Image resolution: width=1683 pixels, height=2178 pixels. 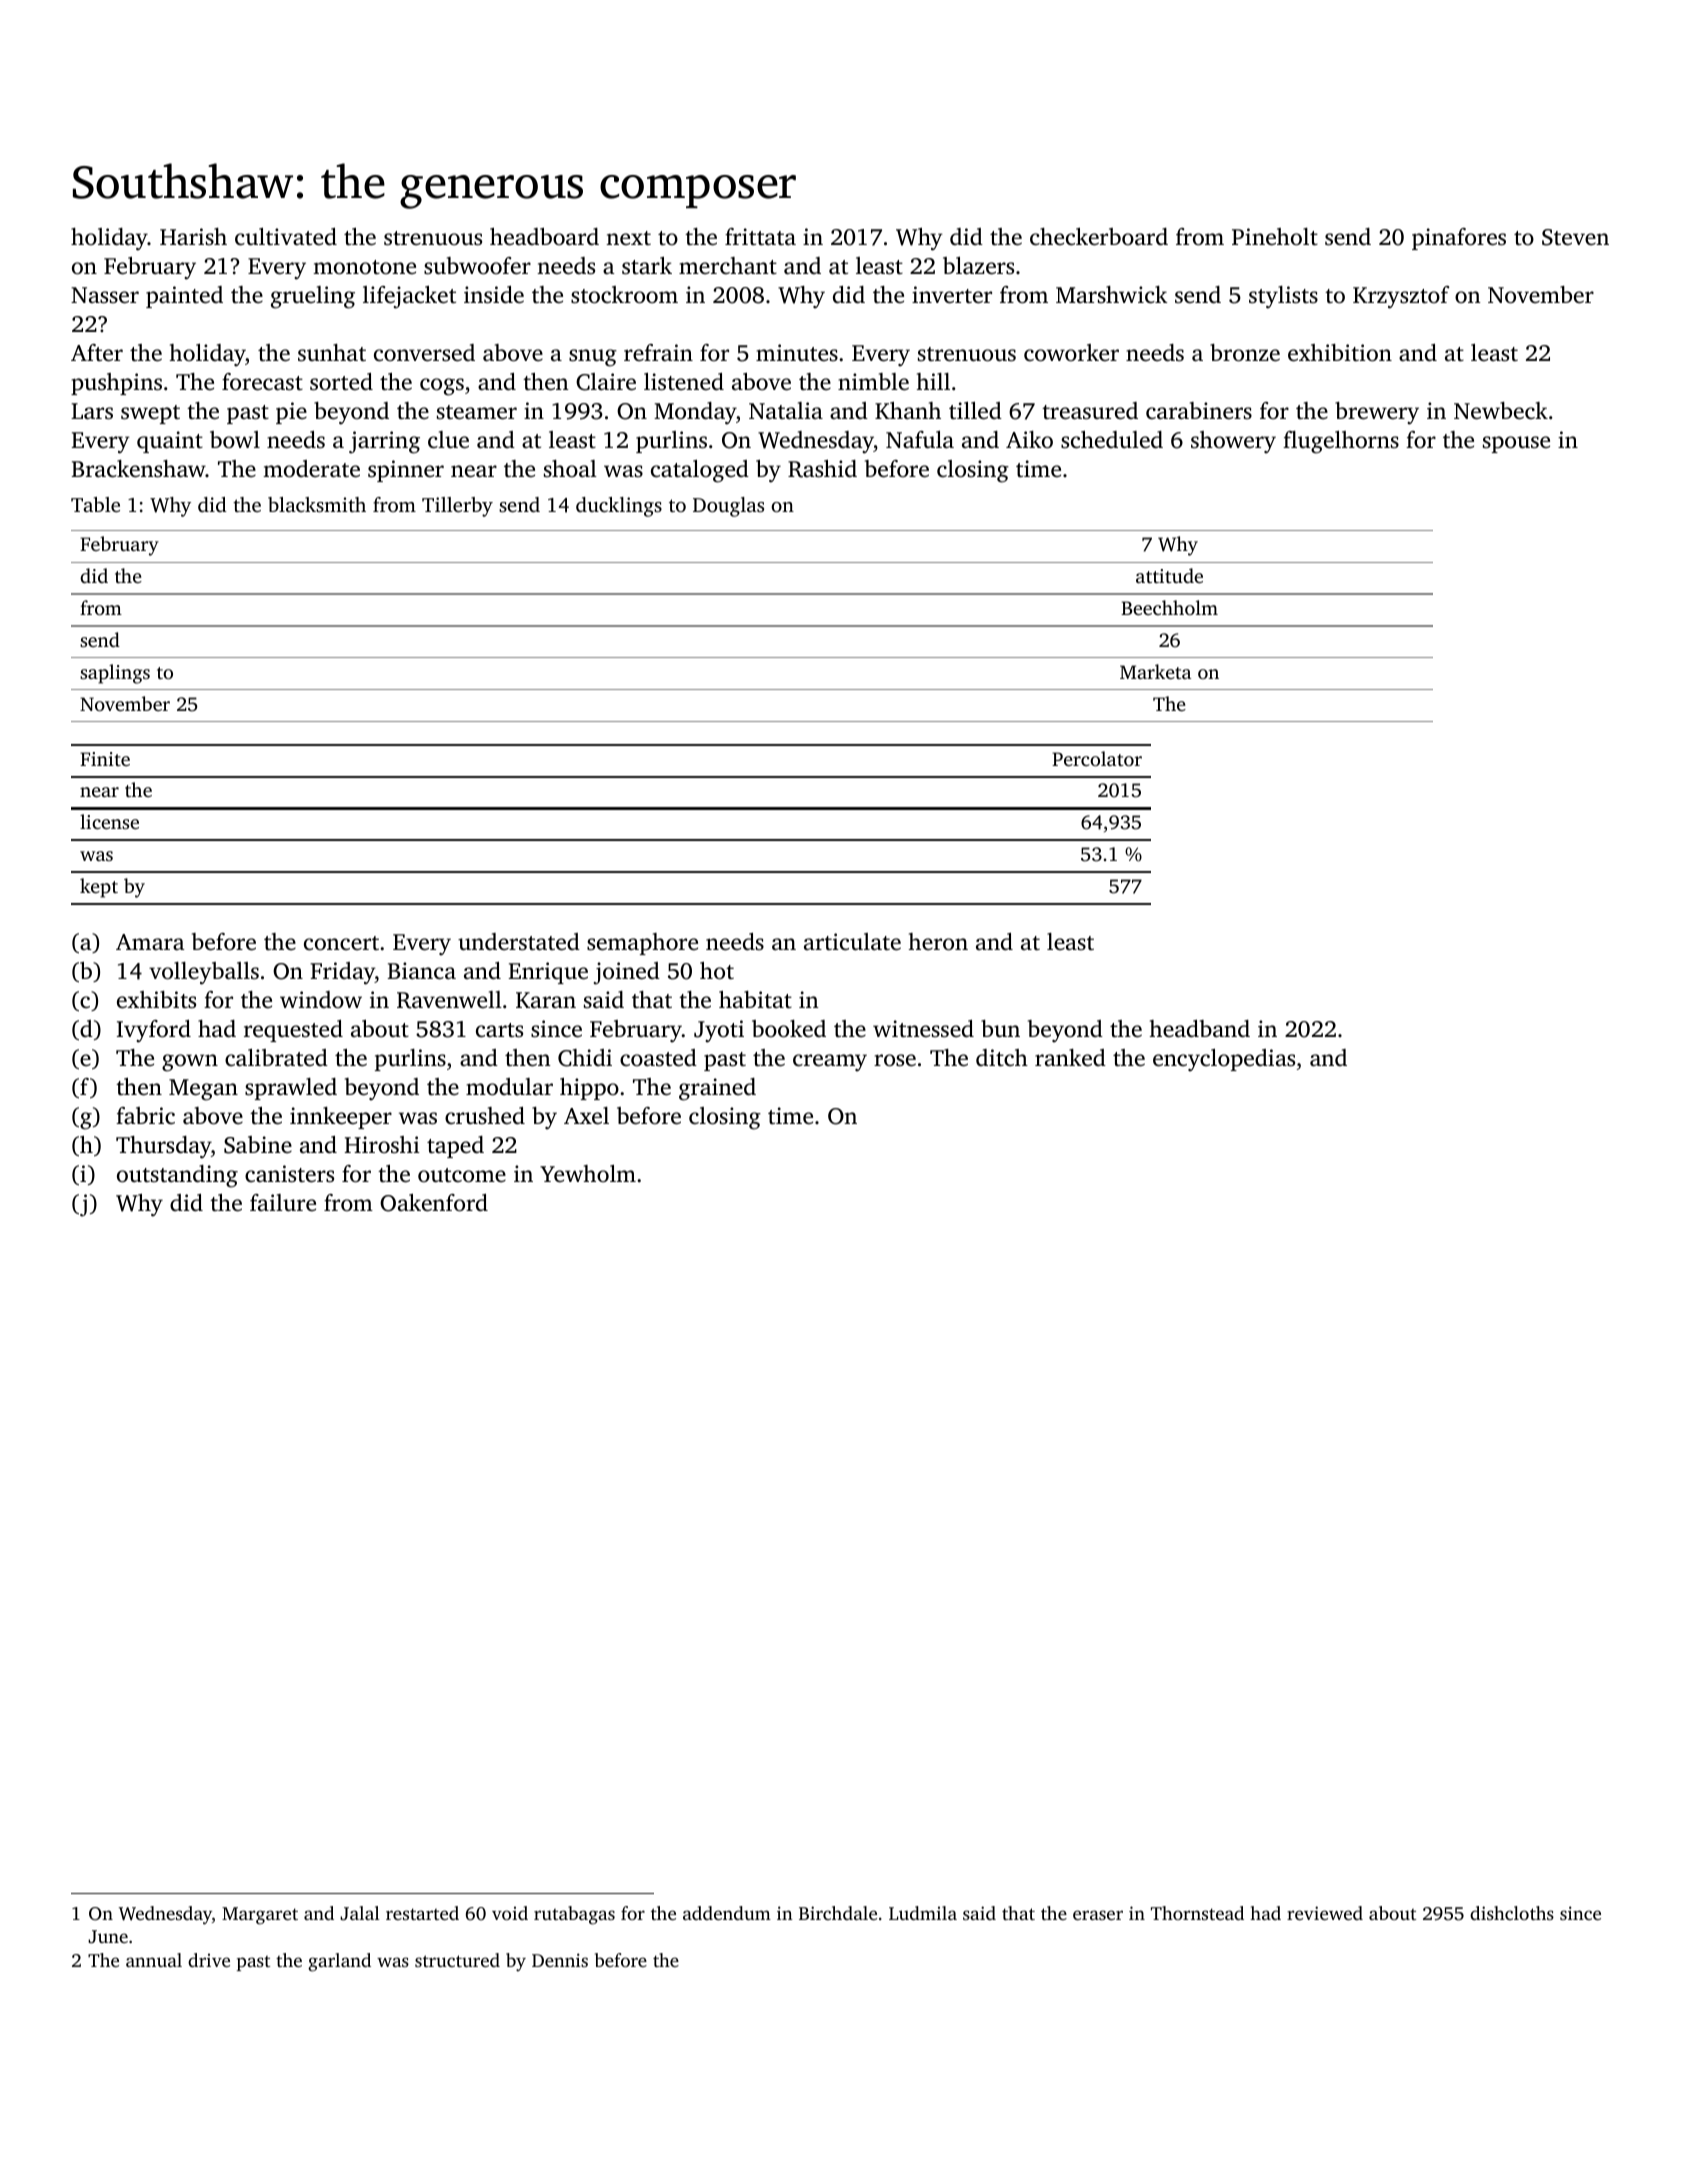 What do you see at coordinates (116, 384) in the page?
I see `pushpins` at bounding box center [116, 384].
